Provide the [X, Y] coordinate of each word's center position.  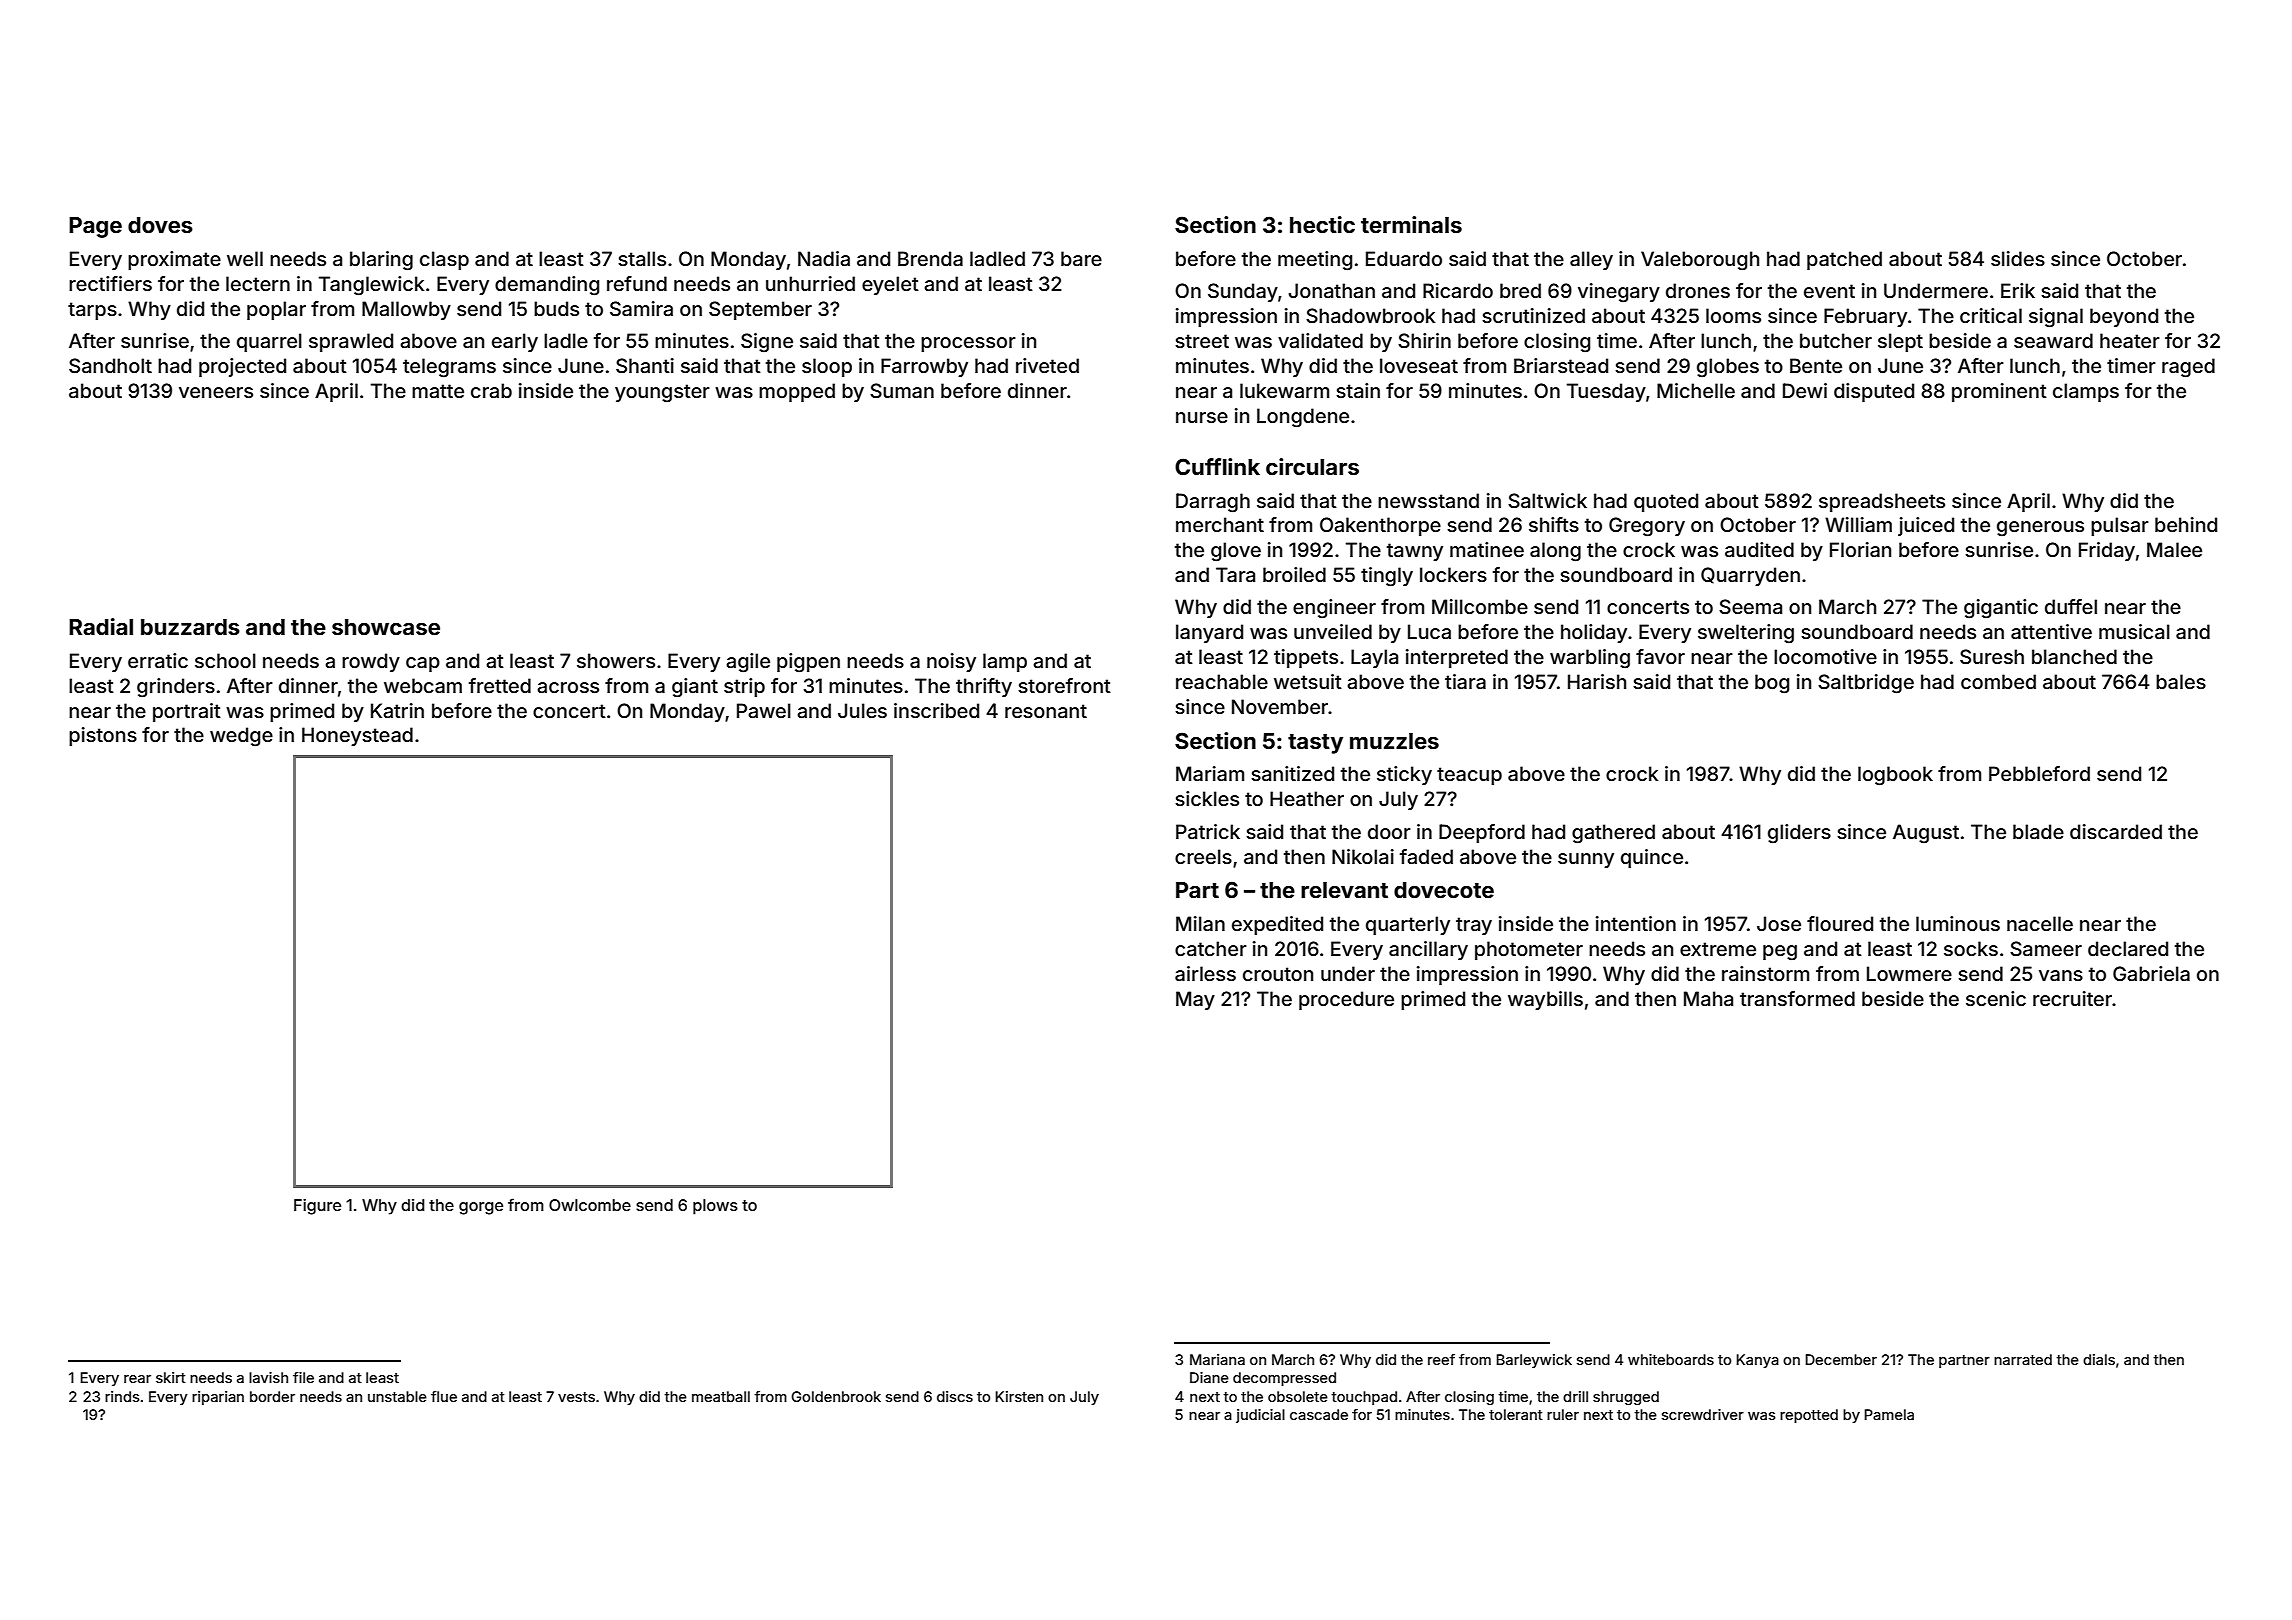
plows [715, 1207]
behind [2186, 524]
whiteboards [1671, 1359]
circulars [1312, 466]
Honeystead [357, 736]
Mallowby [406, 310]
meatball [721, 1396]
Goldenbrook [836, 1396]
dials [2099, 1359]
